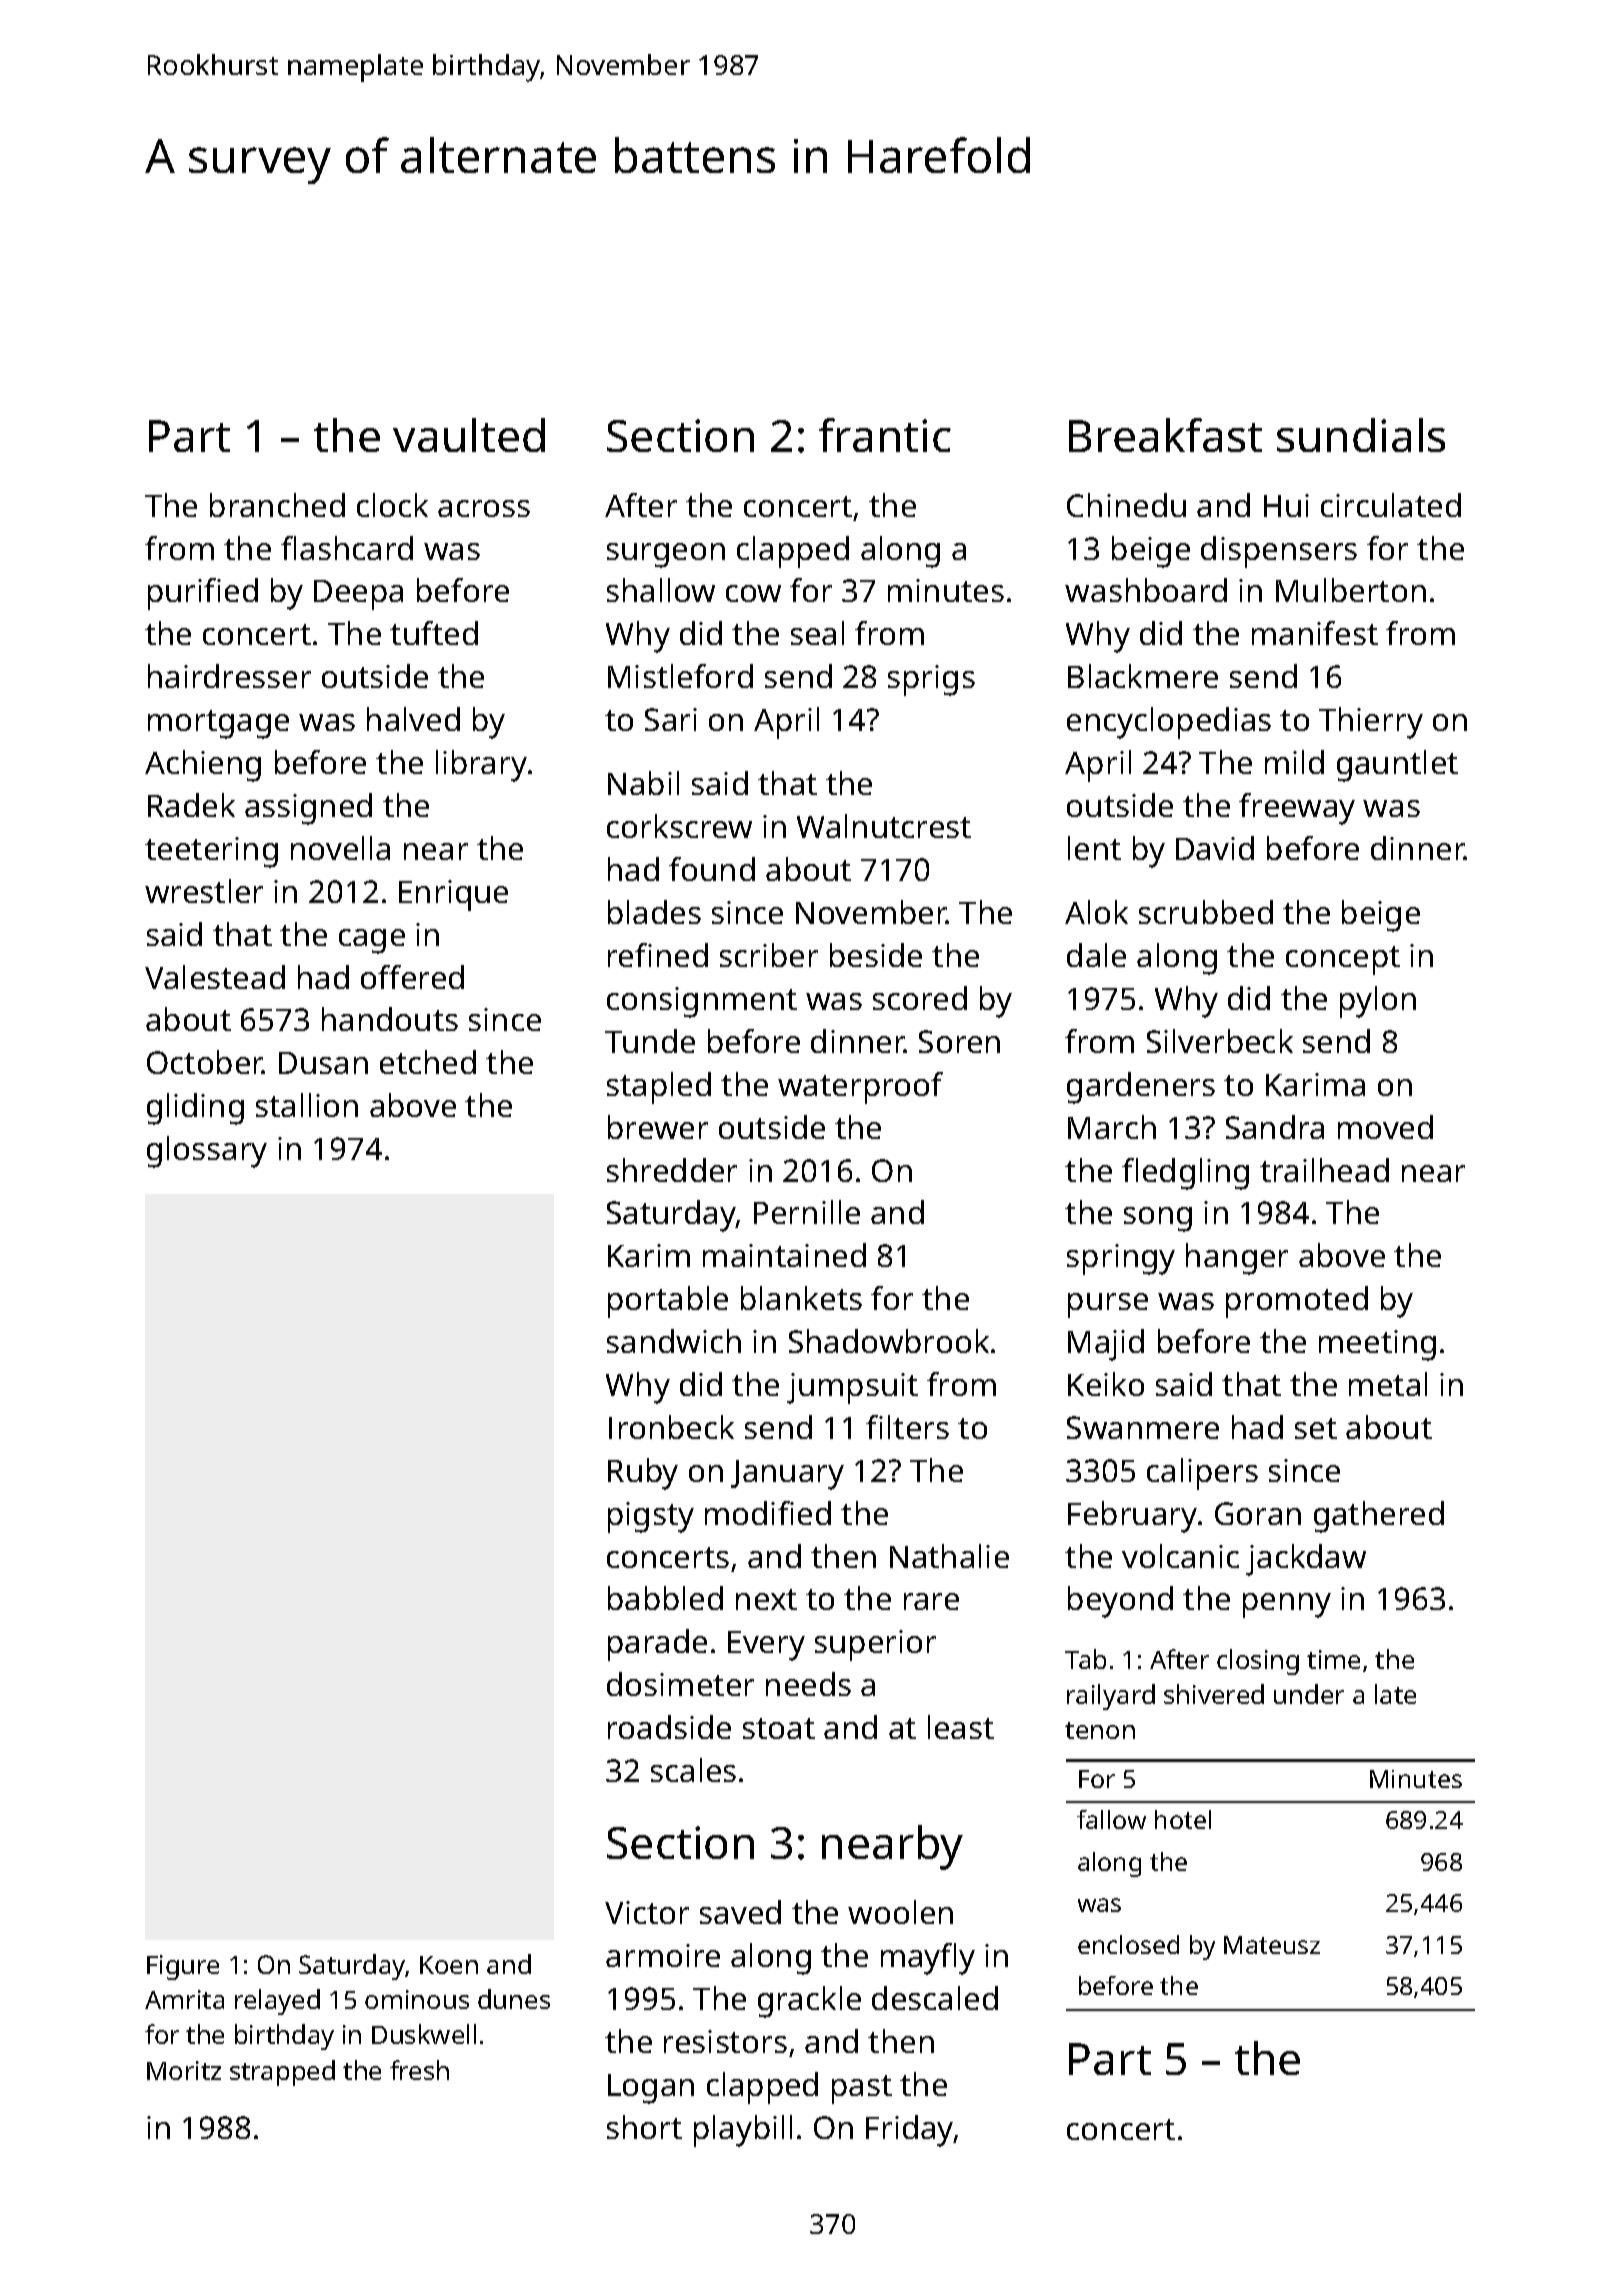 This screenshot has width=1620, height=2292. What do you see at coordinates (428, 1062) in the screenshot?
I see `etched` at bounding box center [428, 1062].
